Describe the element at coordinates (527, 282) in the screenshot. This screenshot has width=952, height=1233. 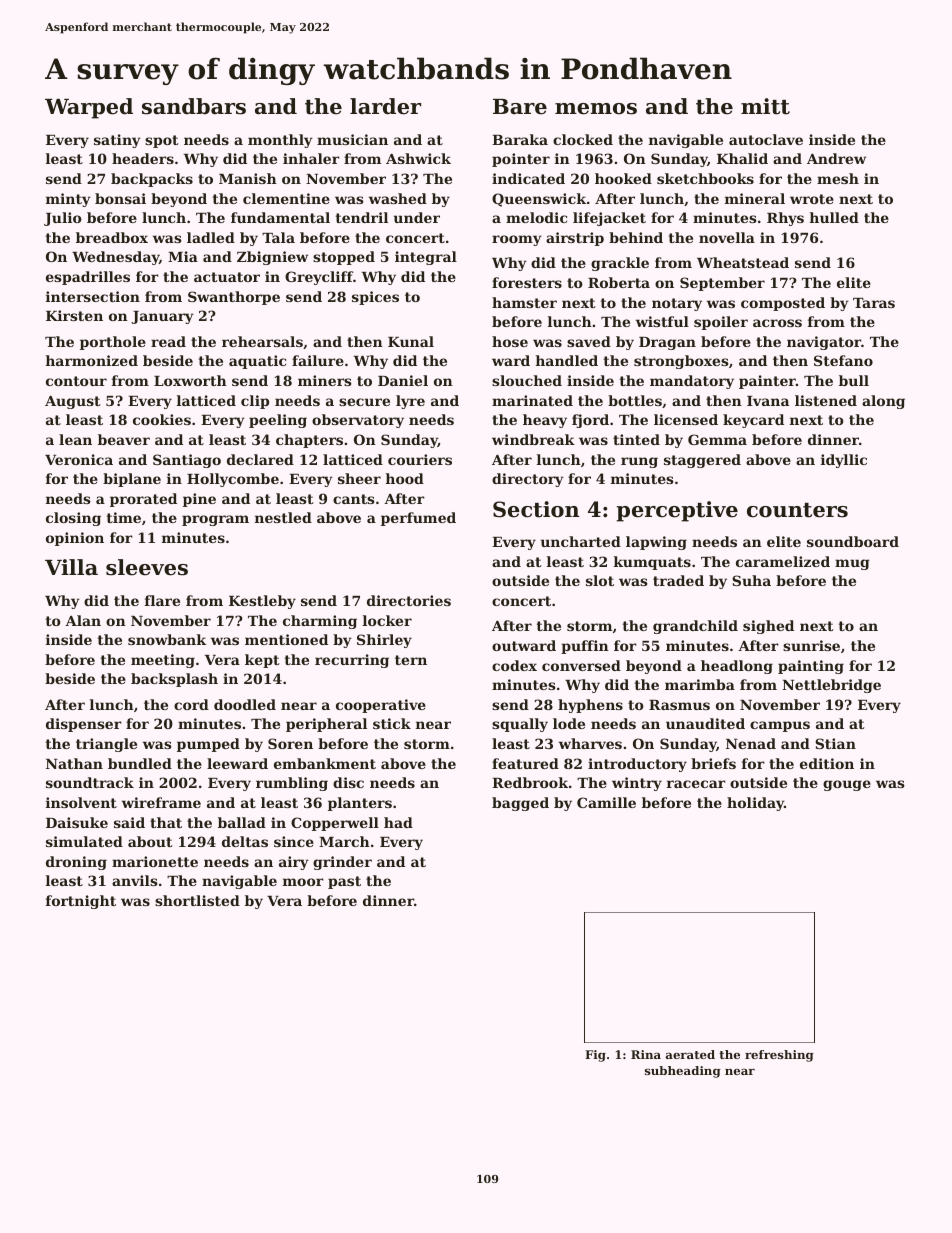
I see `foresters` at that location.
